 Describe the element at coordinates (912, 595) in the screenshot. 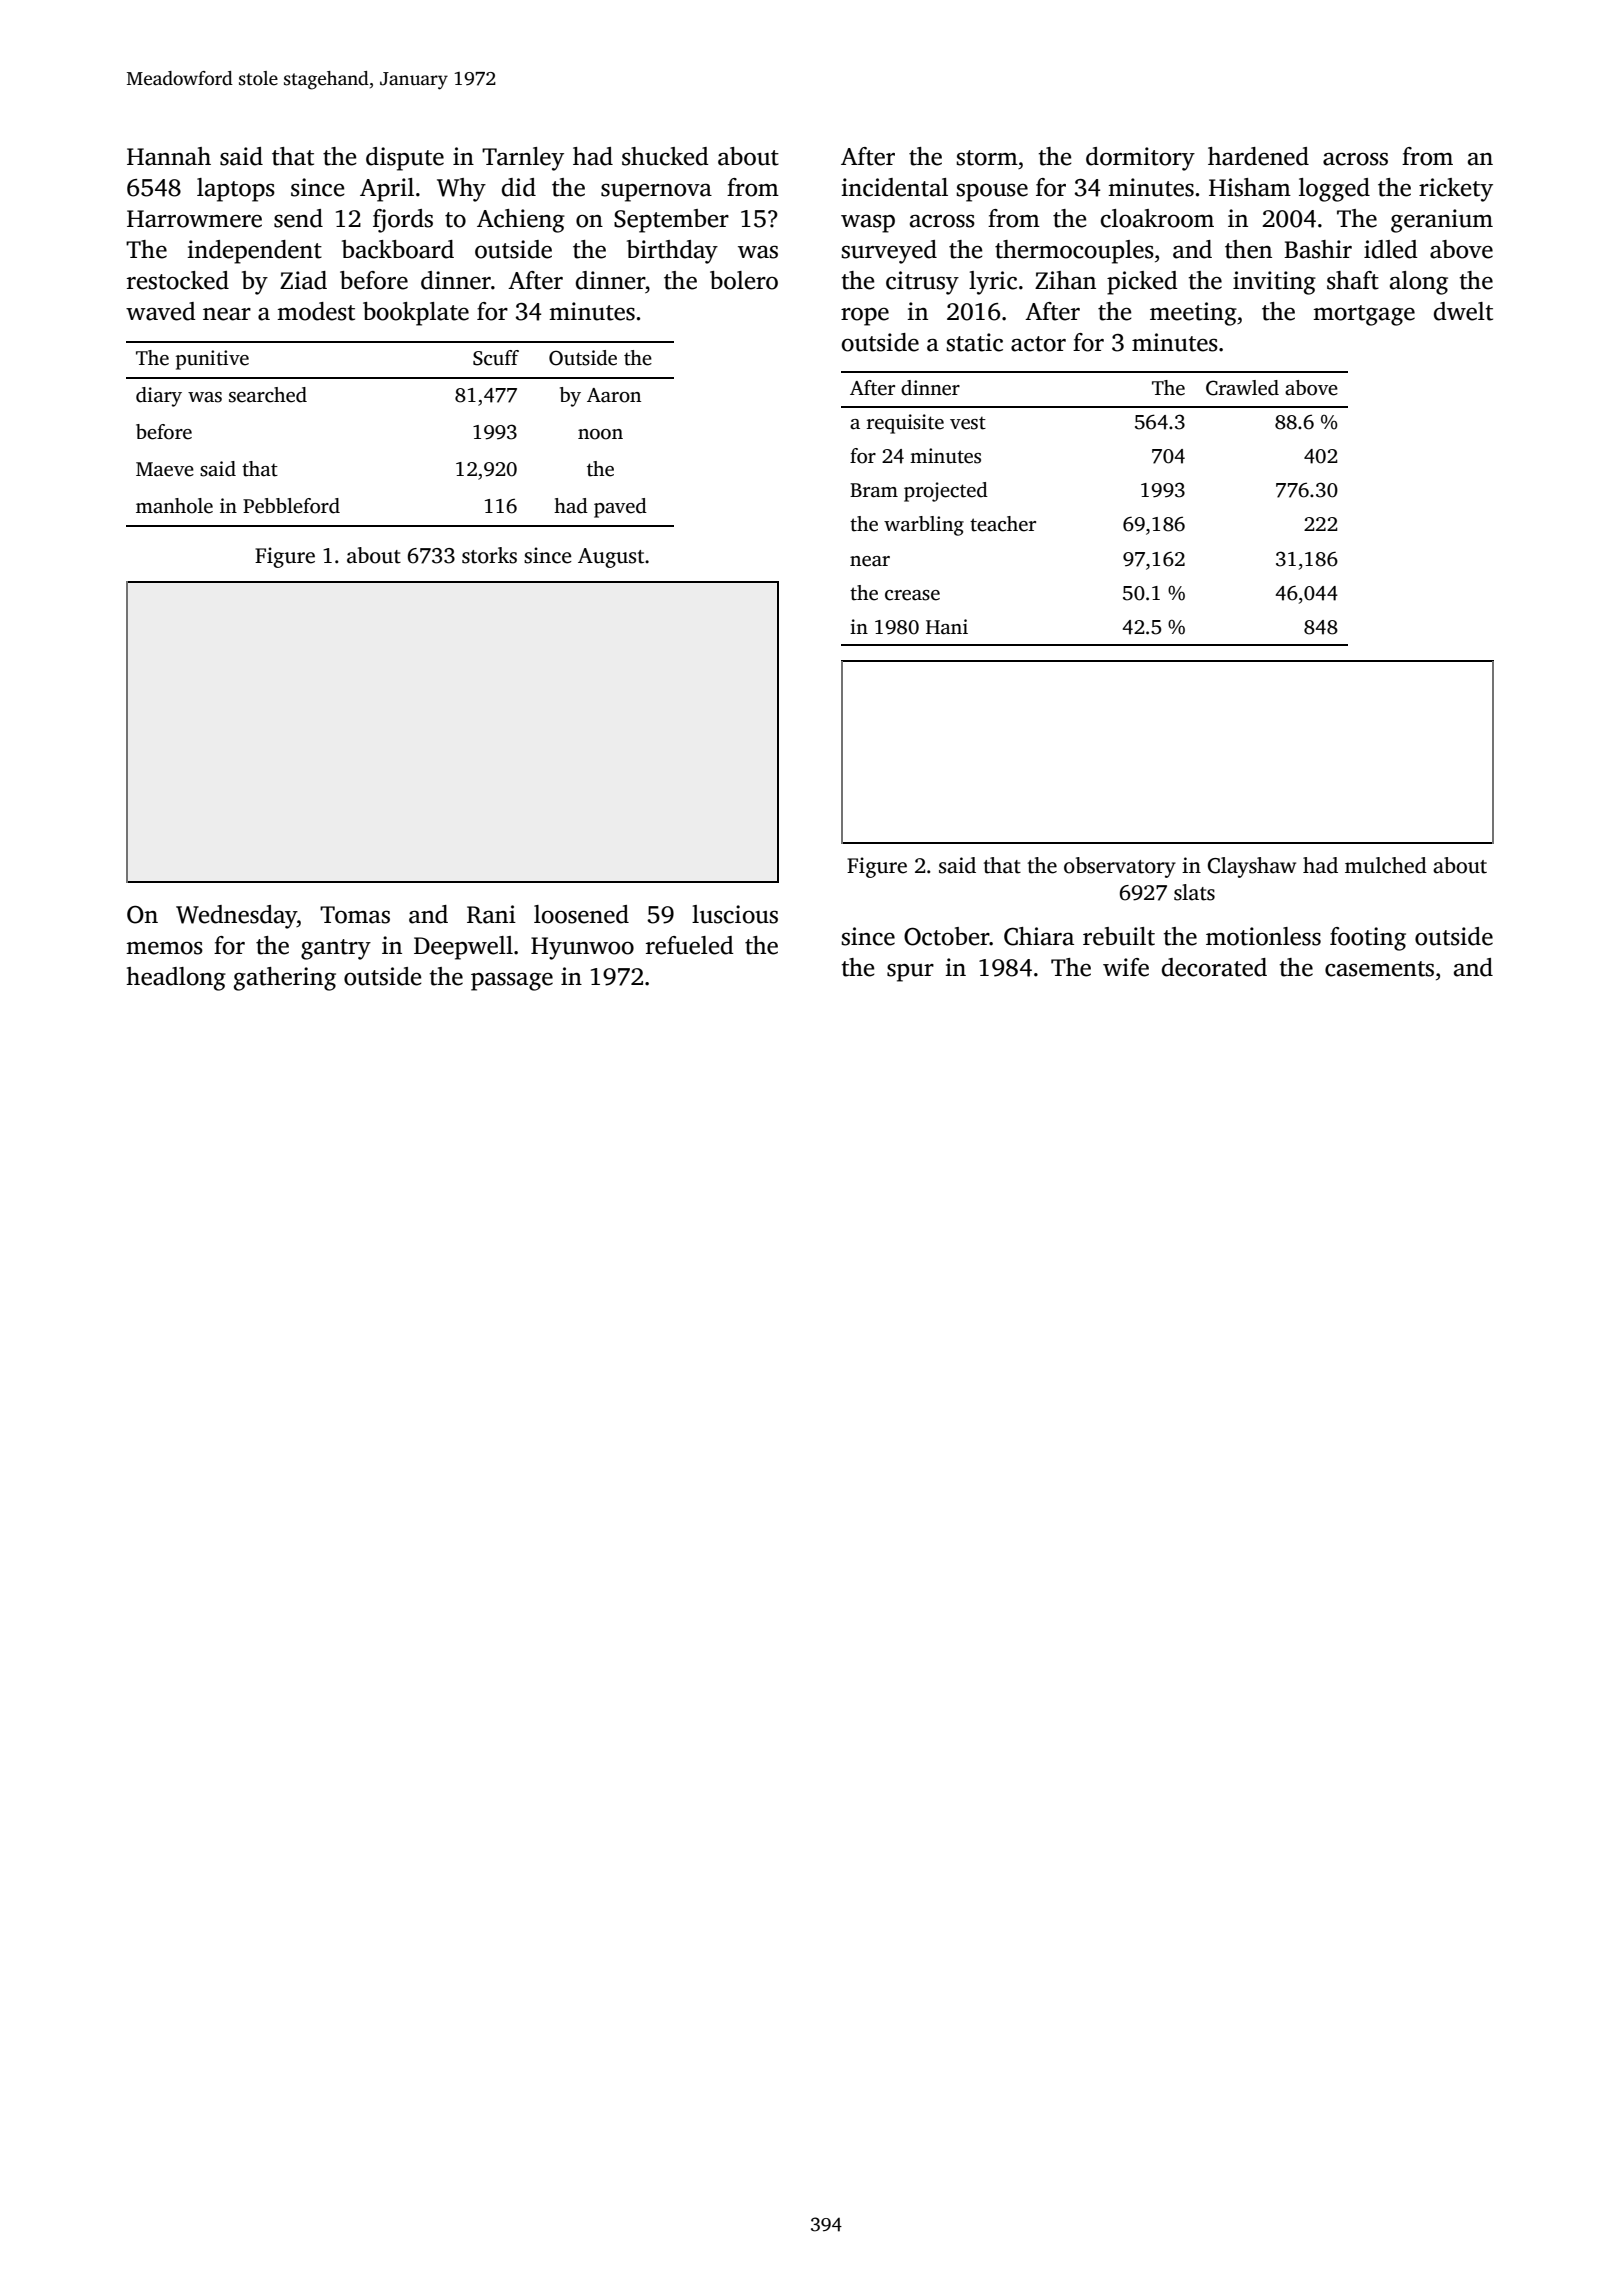

I see `crease` at that location.
